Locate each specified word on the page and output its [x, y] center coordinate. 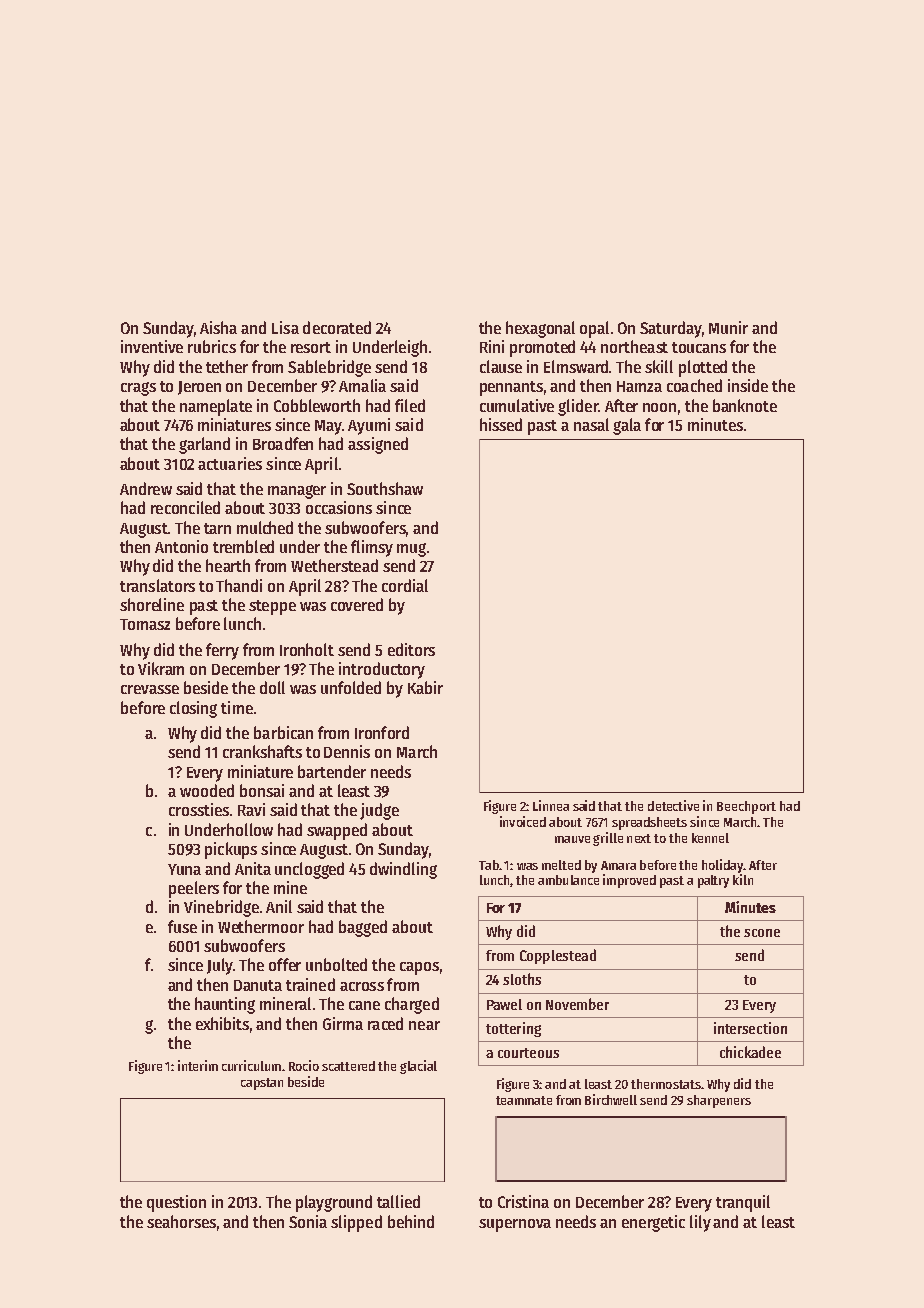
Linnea [551, 805]
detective [673, 805]
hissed [501, 424]
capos [419, 968]
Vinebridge [221, 908]
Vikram [161, 668]
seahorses [181, 1221]
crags [138, 389]
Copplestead [558, 956]
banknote [745, 405]
